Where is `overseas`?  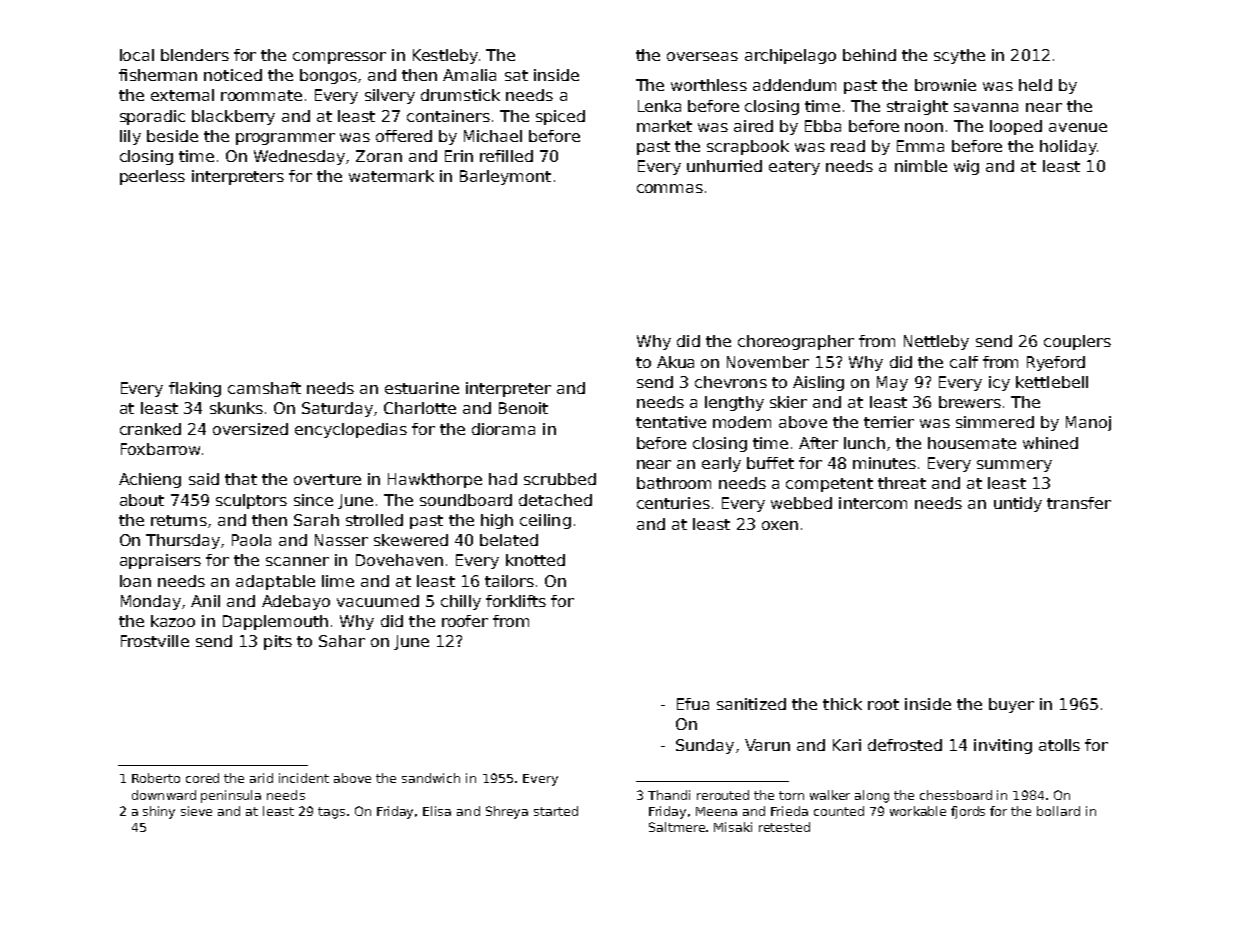 overseas is located at coordinates (702, 56).
